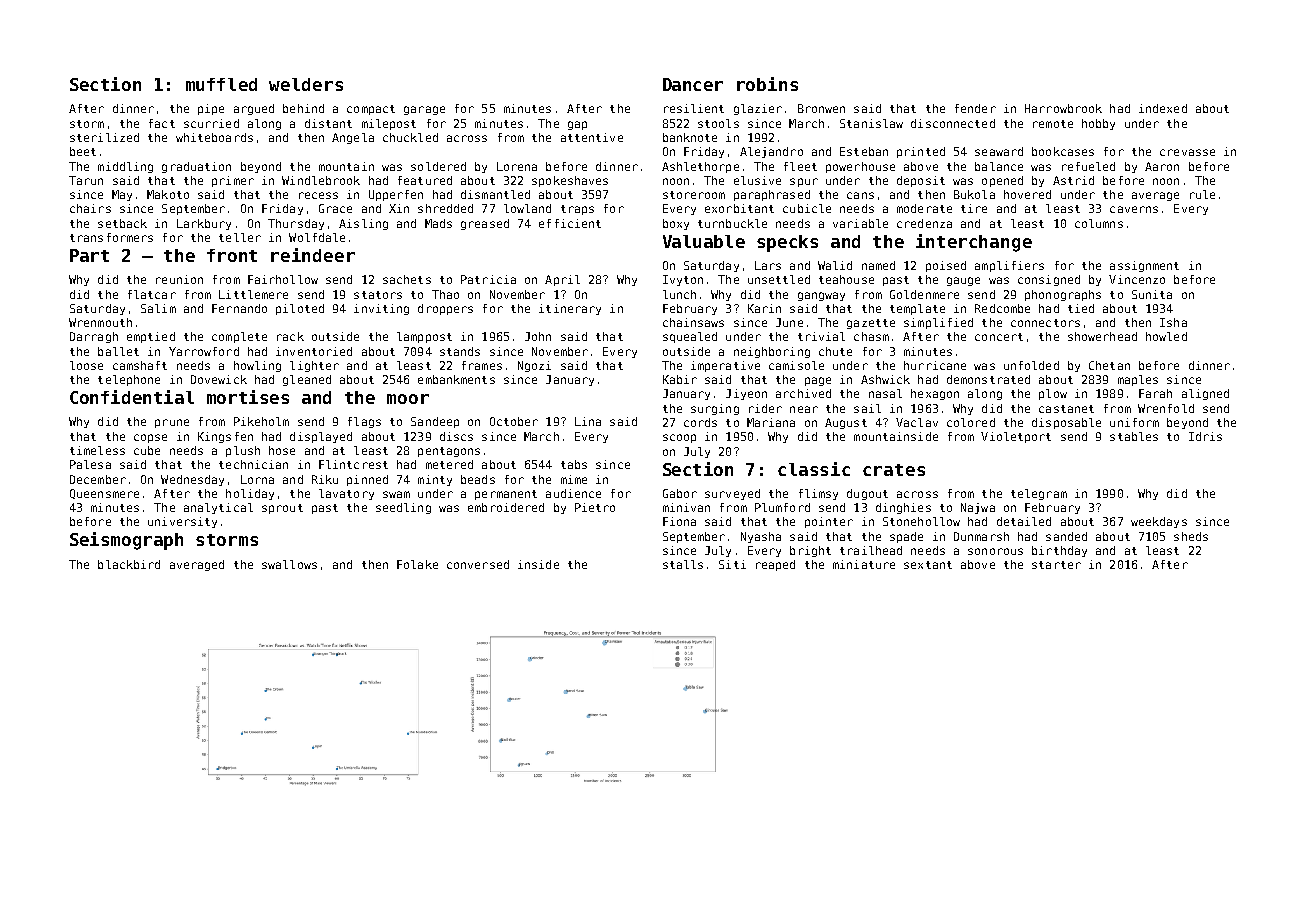 The height and width of the screenshot is (924, 1308). What do you see at coordinates (577, 125) in the screenshot?
I see `gap` at bounding box center [577, 125].
